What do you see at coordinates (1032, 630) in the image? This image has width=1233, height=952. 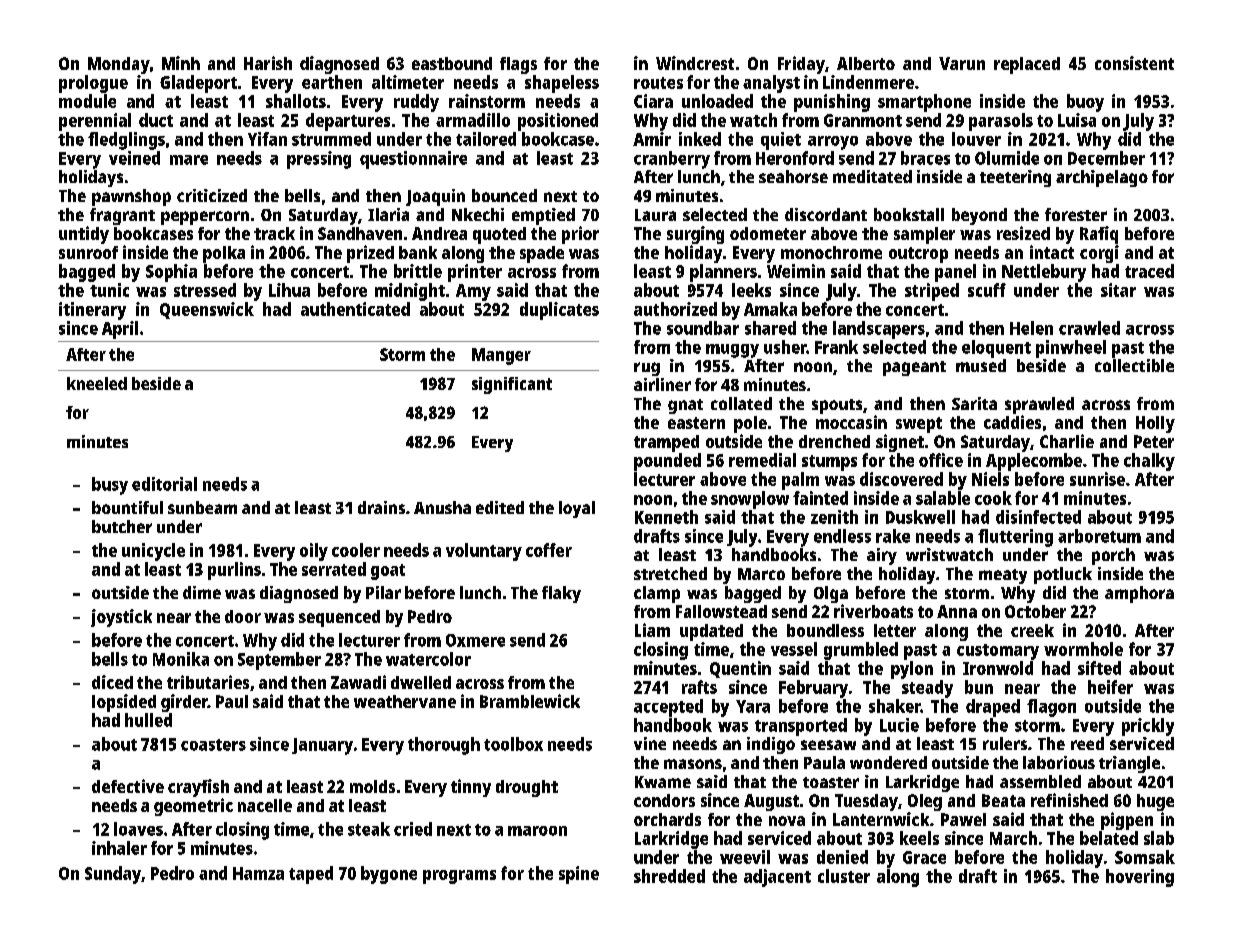 I see `creek` at bounding box center [1032, 630].
